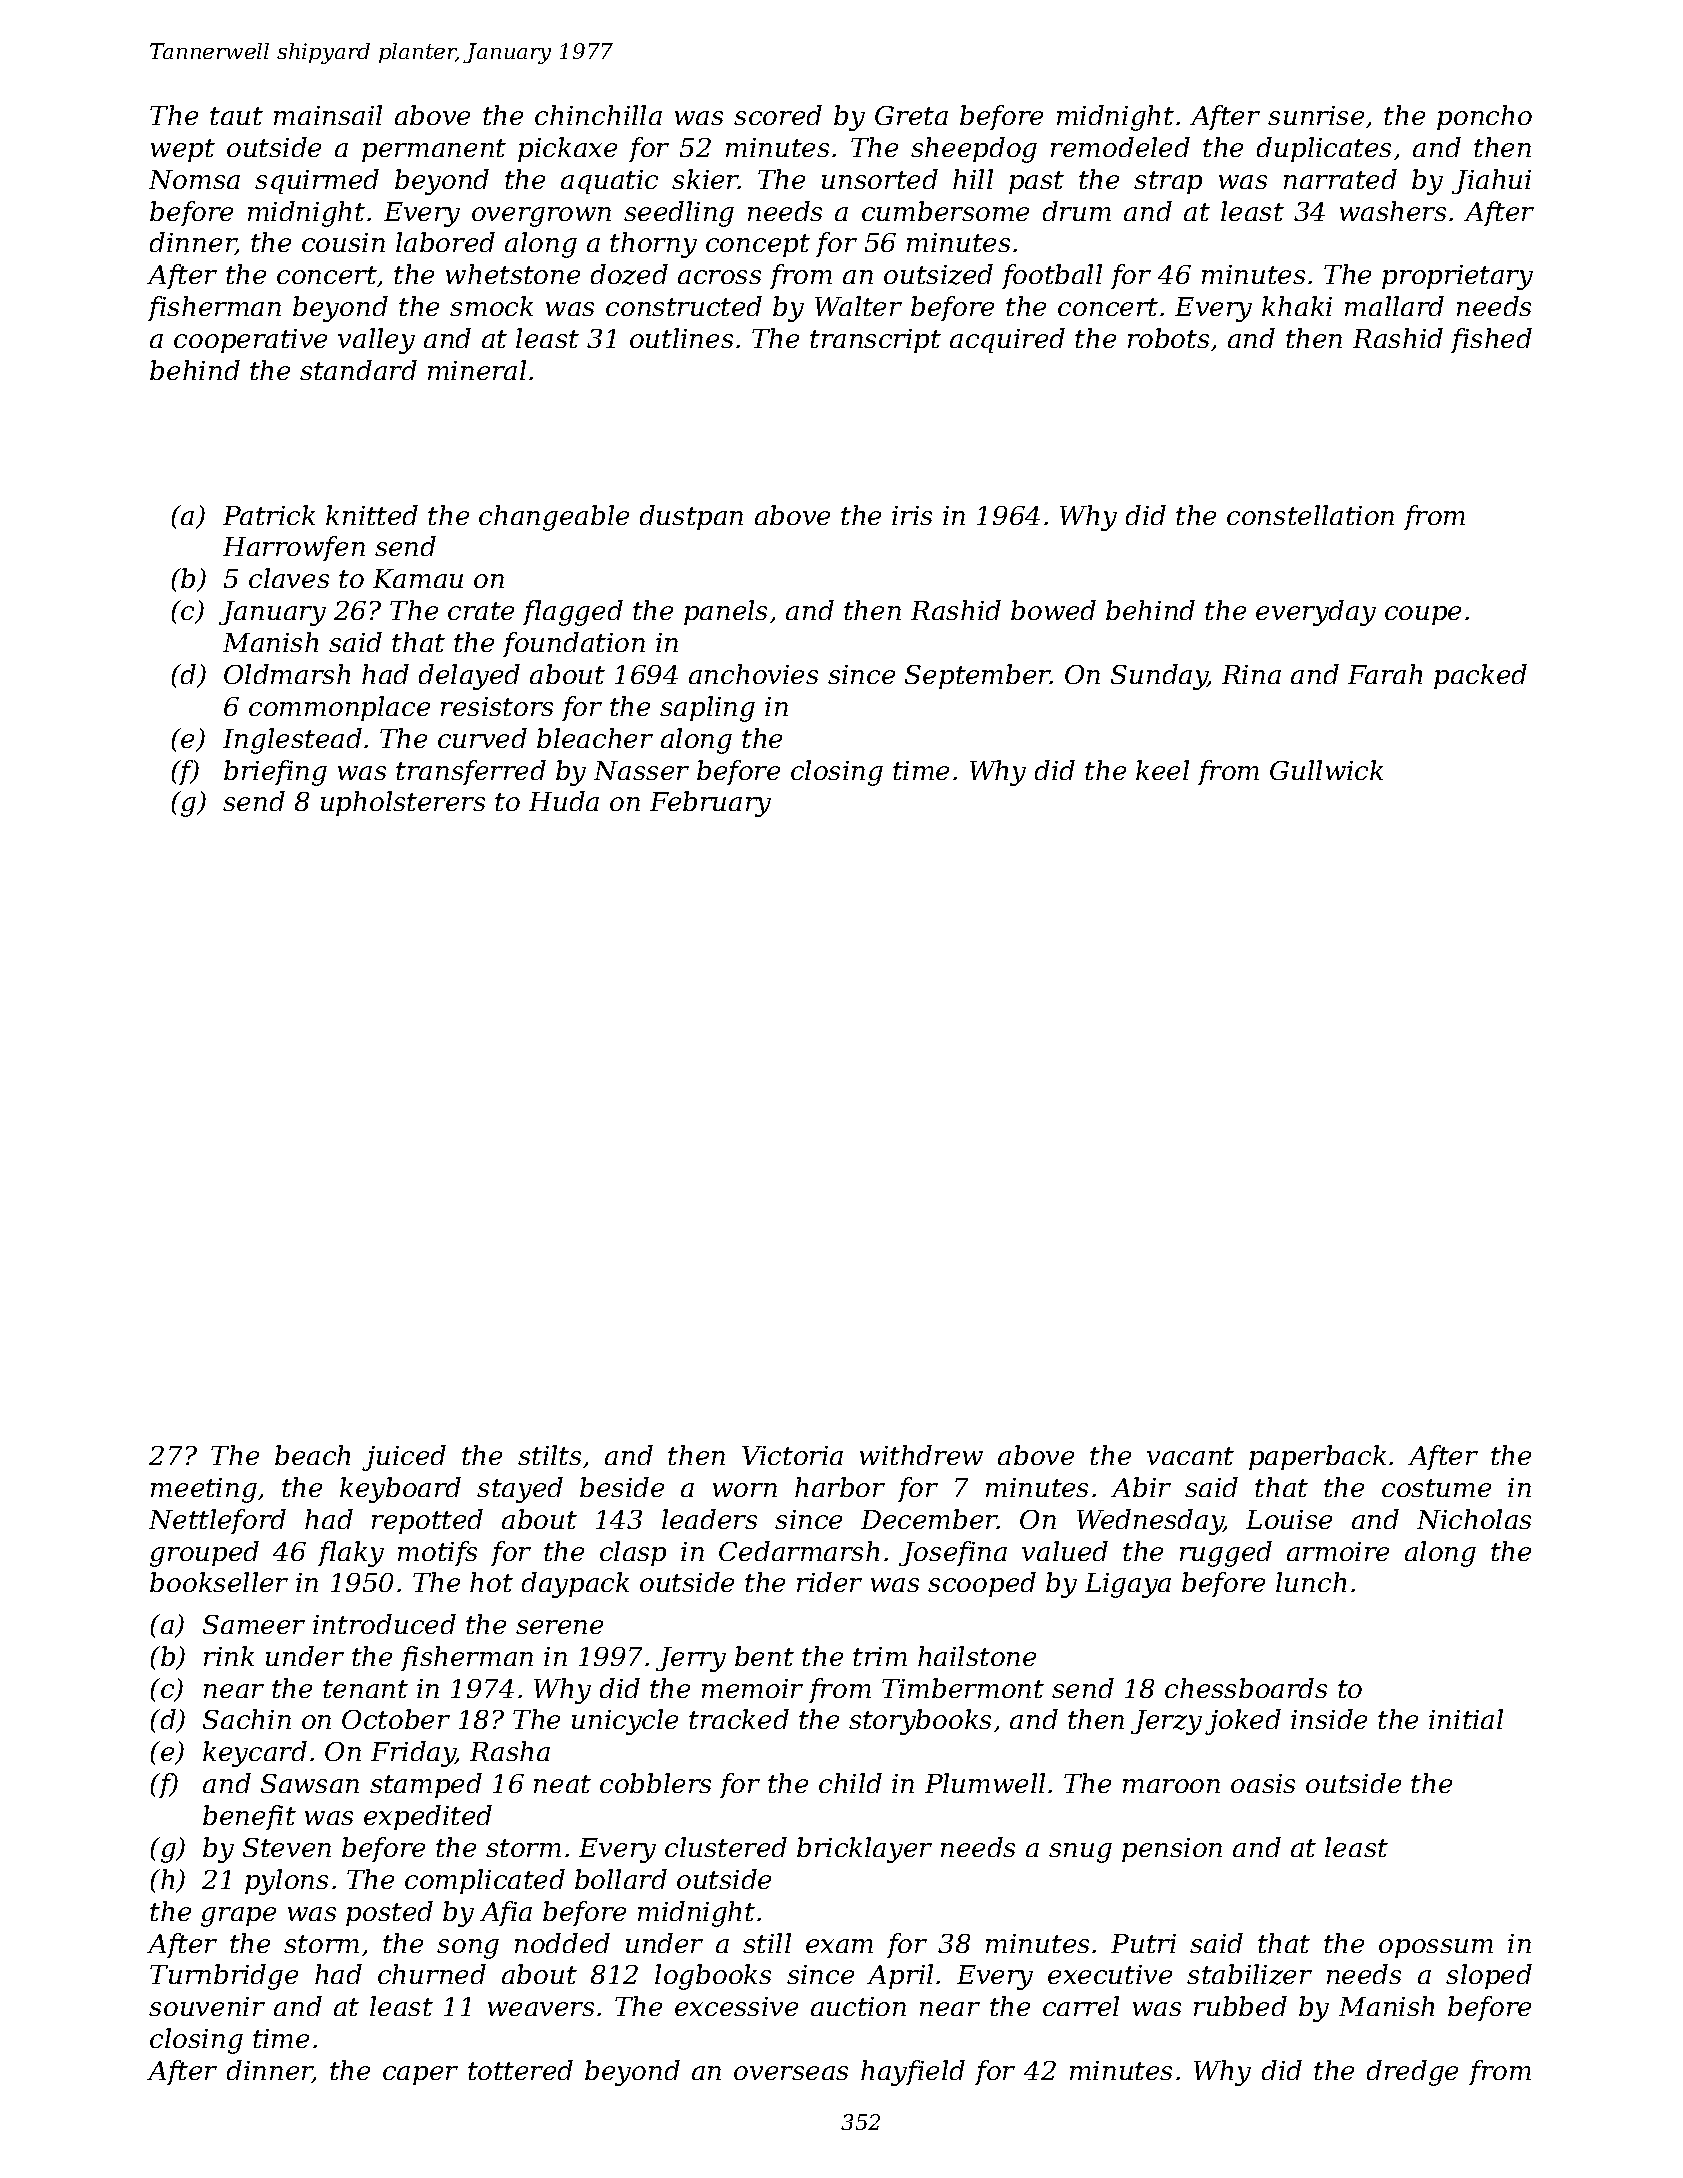 This document has width=1683, height=2178. I want to click on packed, so click(1480, 676).
